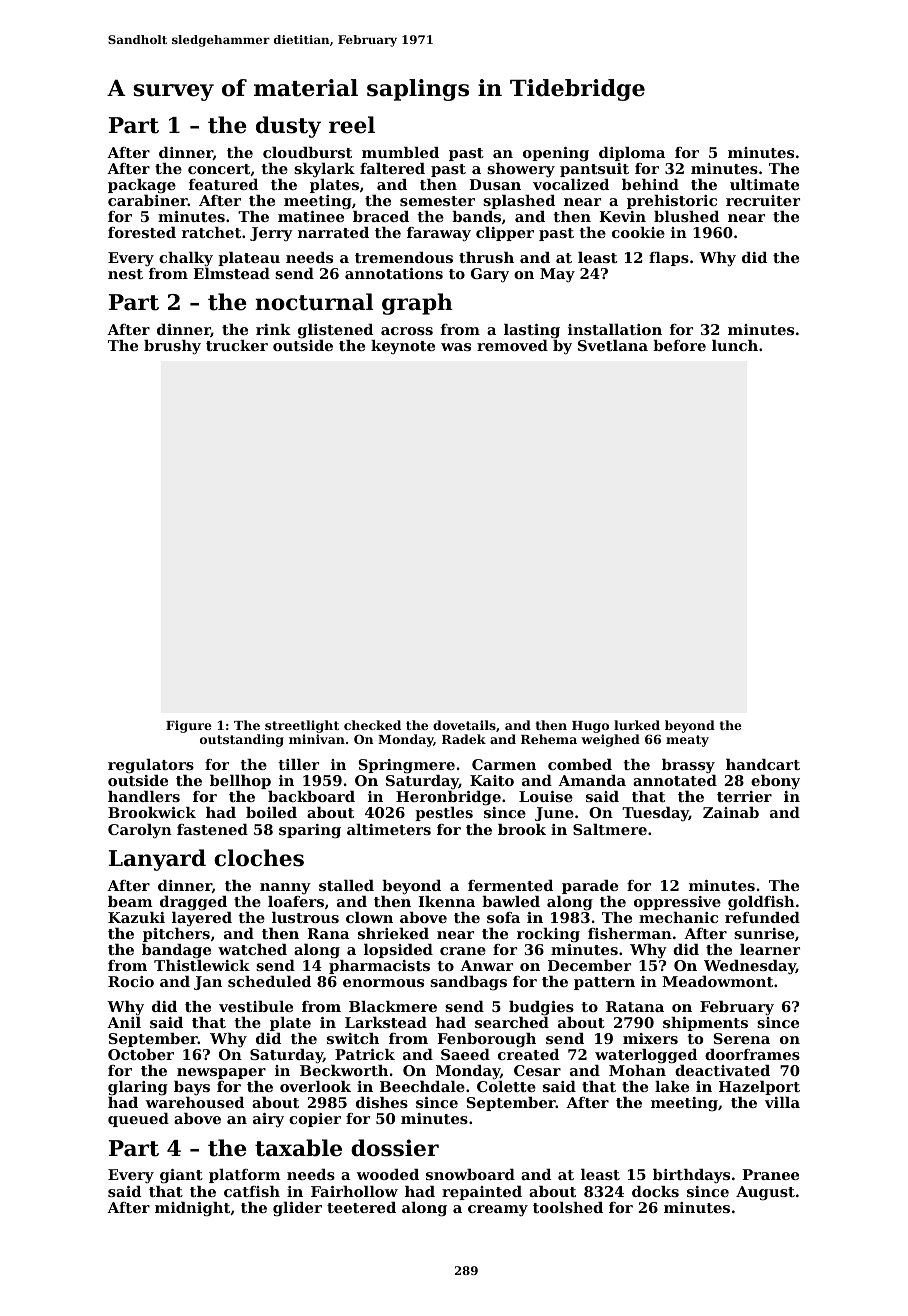  I want to click on oppressive, so click(677, 903).
